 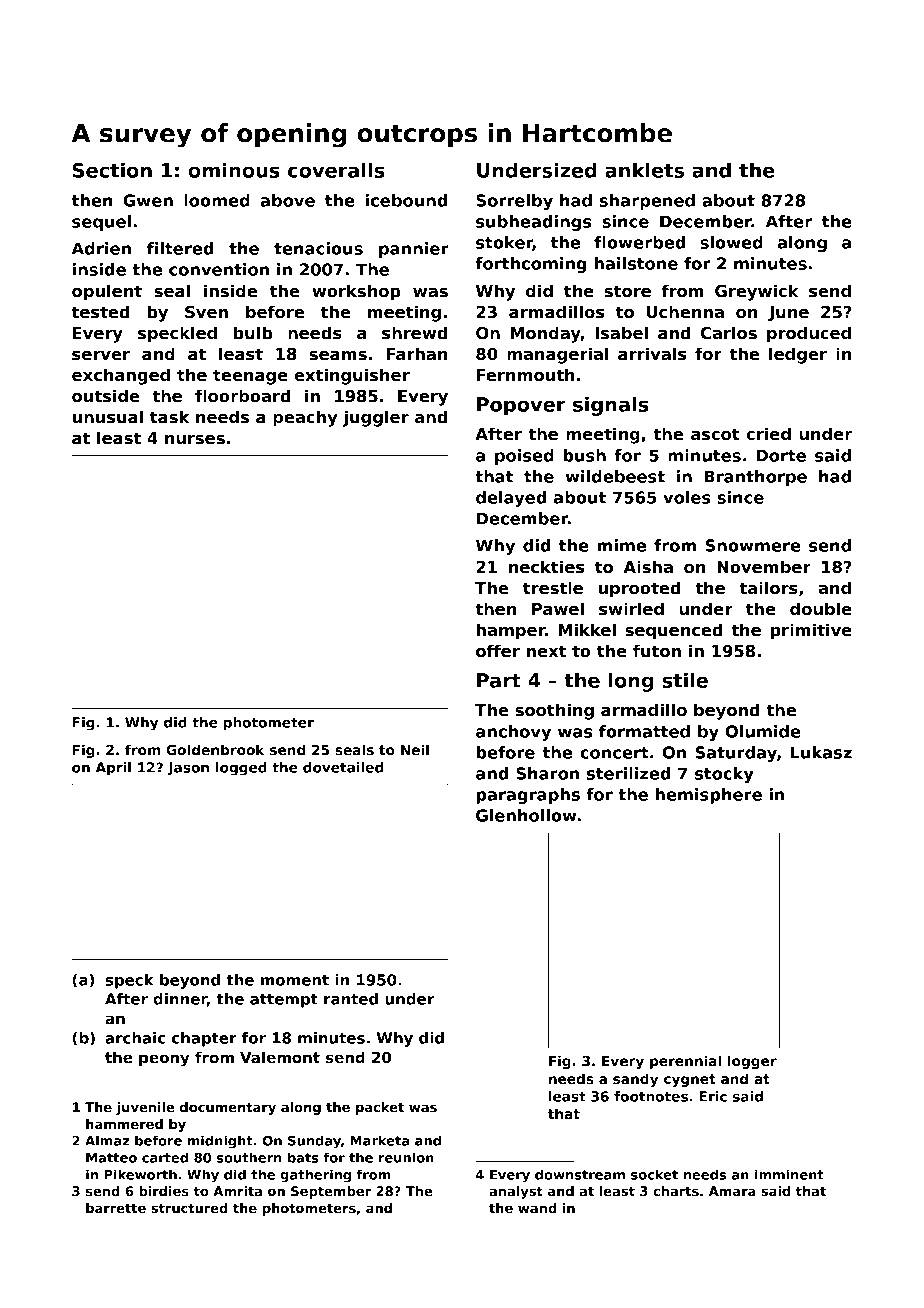 What do you see at coordinates (809, 334) in the screenshot?
I see `produced` at bounding box center [809, 334].
